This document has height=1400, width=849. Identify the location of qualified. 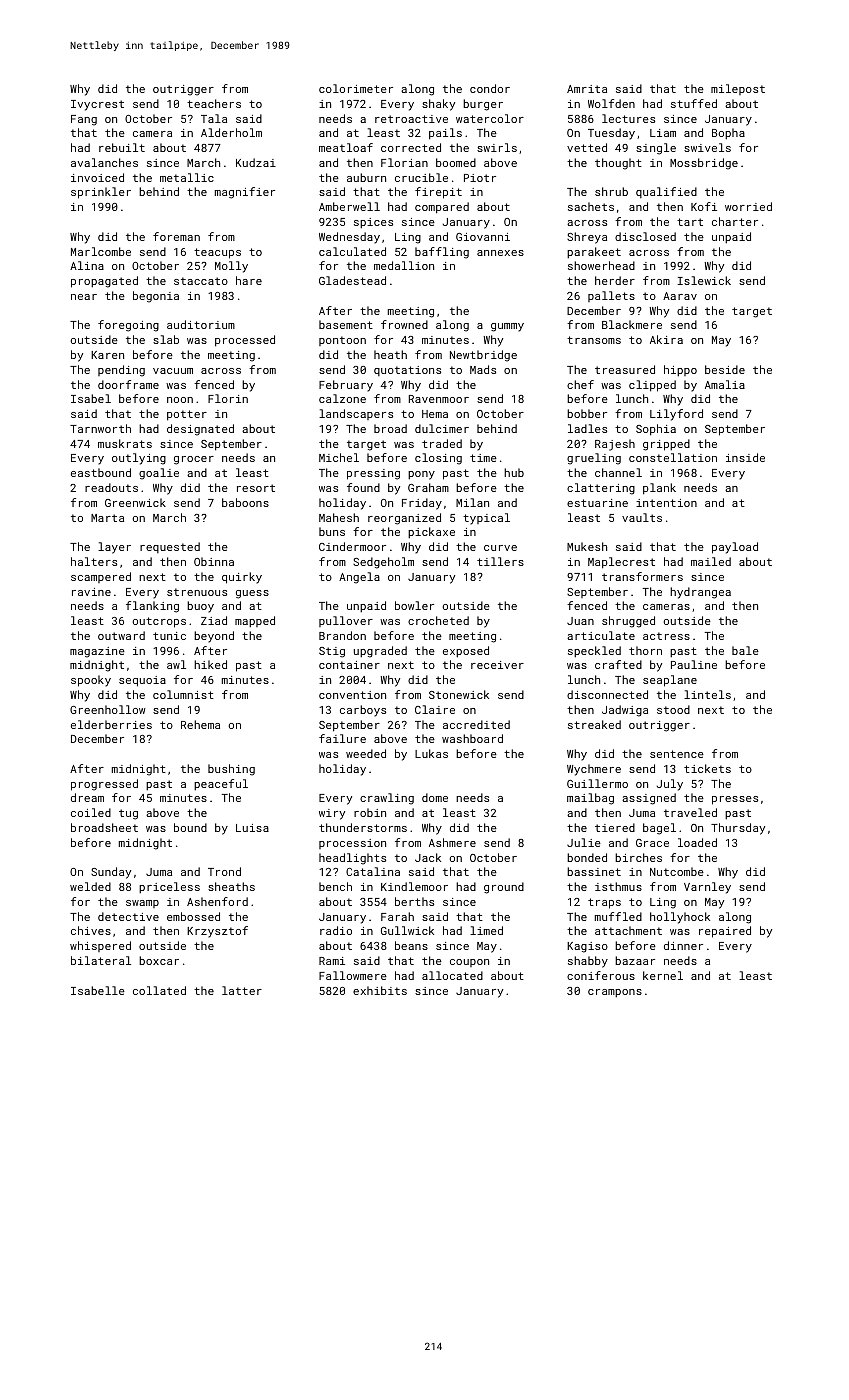
(666, 192).
